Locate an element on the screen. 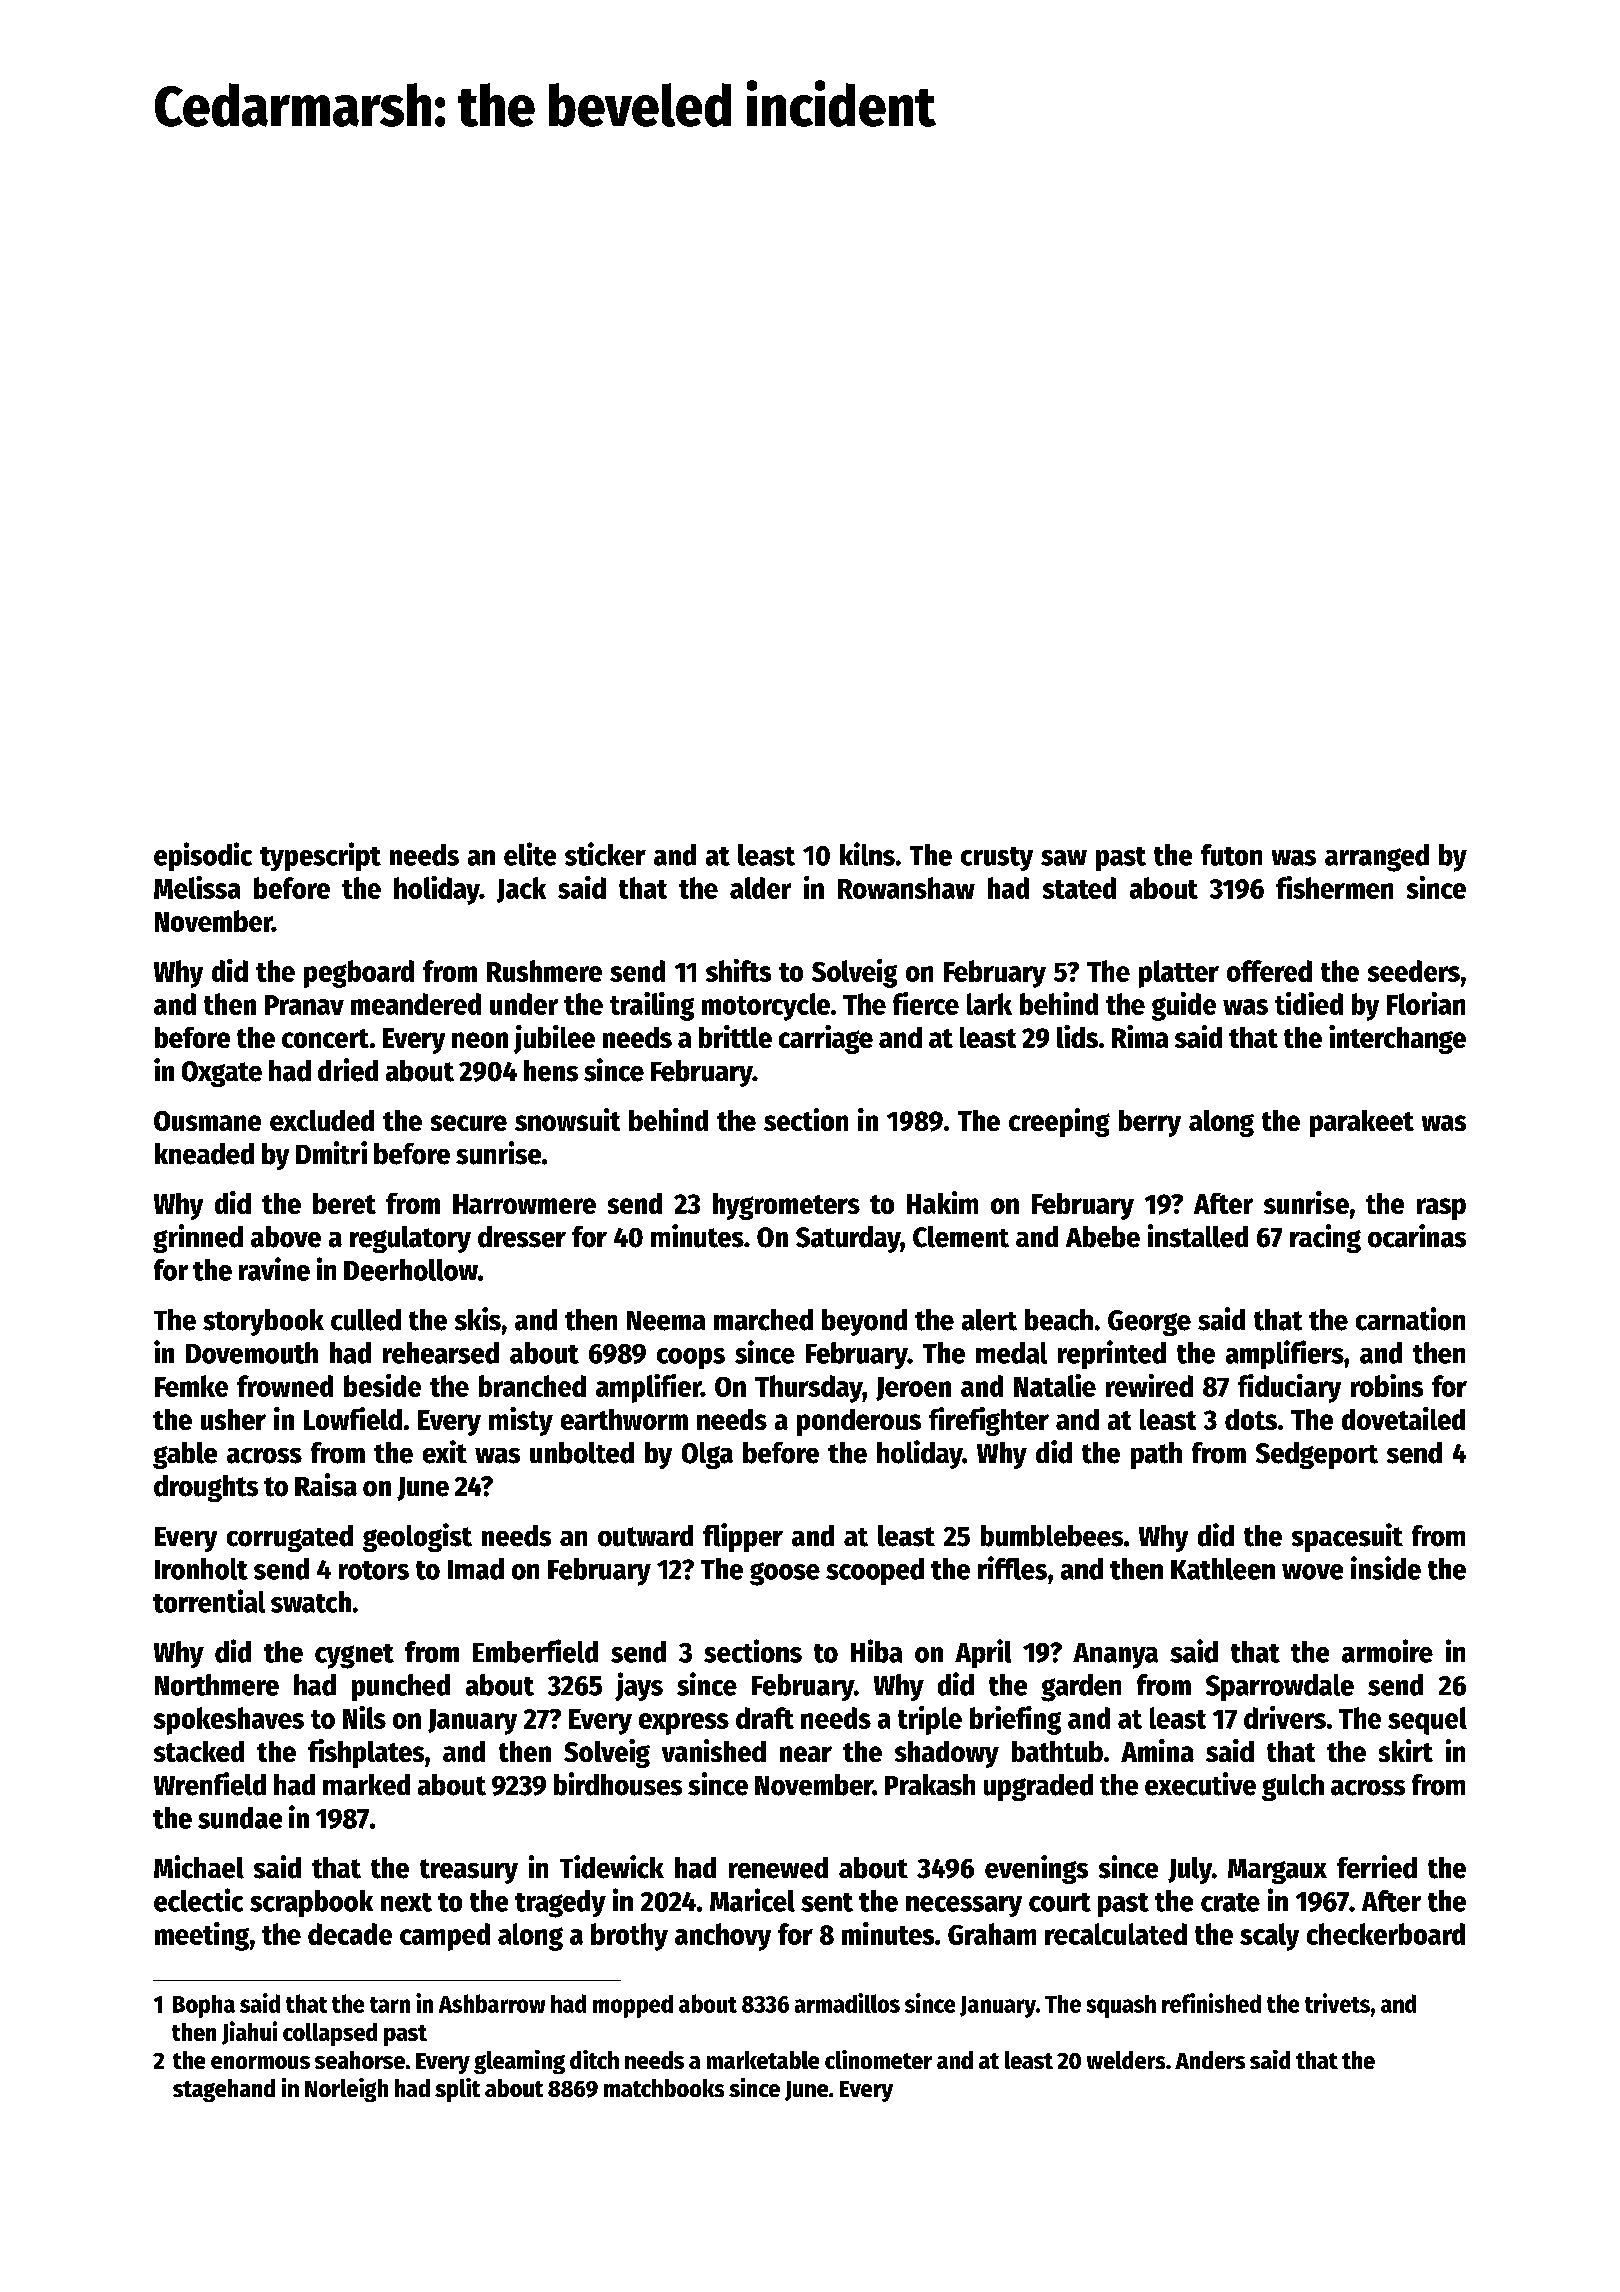 This screenshot has width=1620, height=2292. skirt is located at coordinates (1406, 1750).
